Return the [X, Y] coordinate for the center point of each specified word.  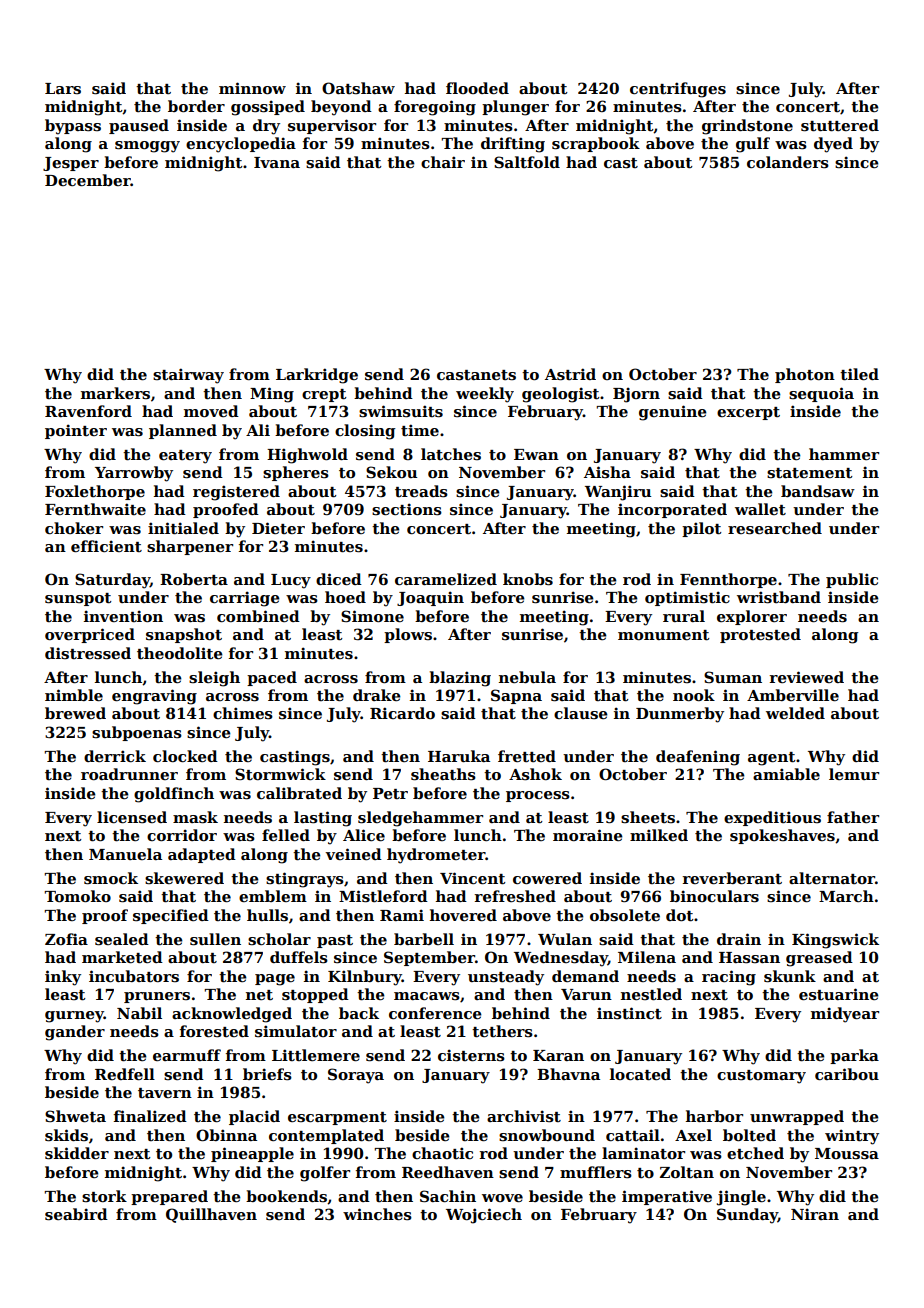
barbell [424, 939]
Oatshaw [358, 88]
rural [684, 616]
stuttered [840, 125]
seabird [76, 1214]
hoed [345, 597]
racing [729, 978]
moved [211, 411]
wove [502, 1198]
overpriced [90, 635]
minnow [252, 88]
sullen [215, 939]
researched [775, 528]
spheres [296, 473]
